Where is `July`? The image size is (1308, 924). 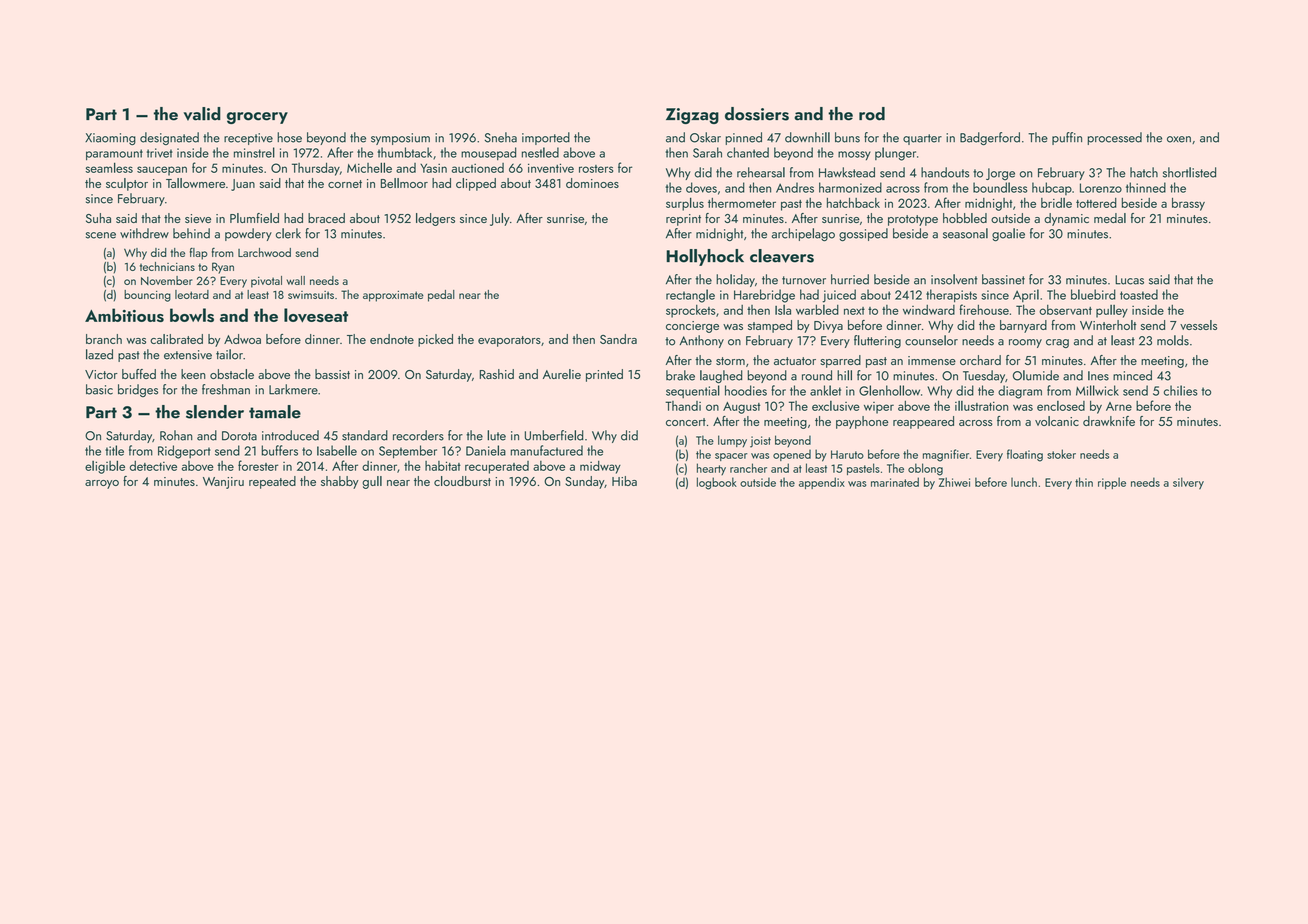 July is located at coordinates (500, 219).
